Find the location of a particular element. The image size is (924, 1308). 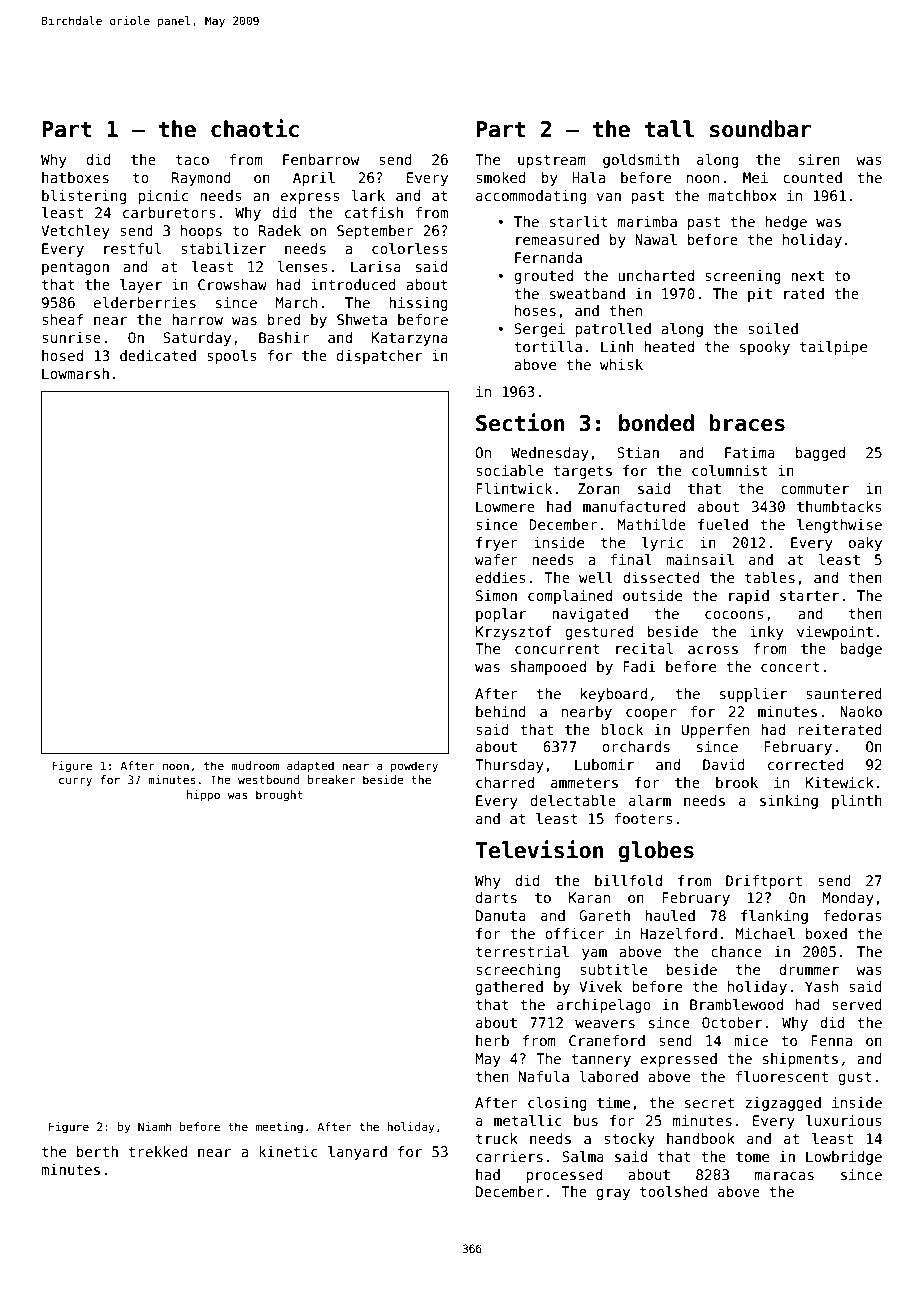

curry is located at coordinates (75, 782).
